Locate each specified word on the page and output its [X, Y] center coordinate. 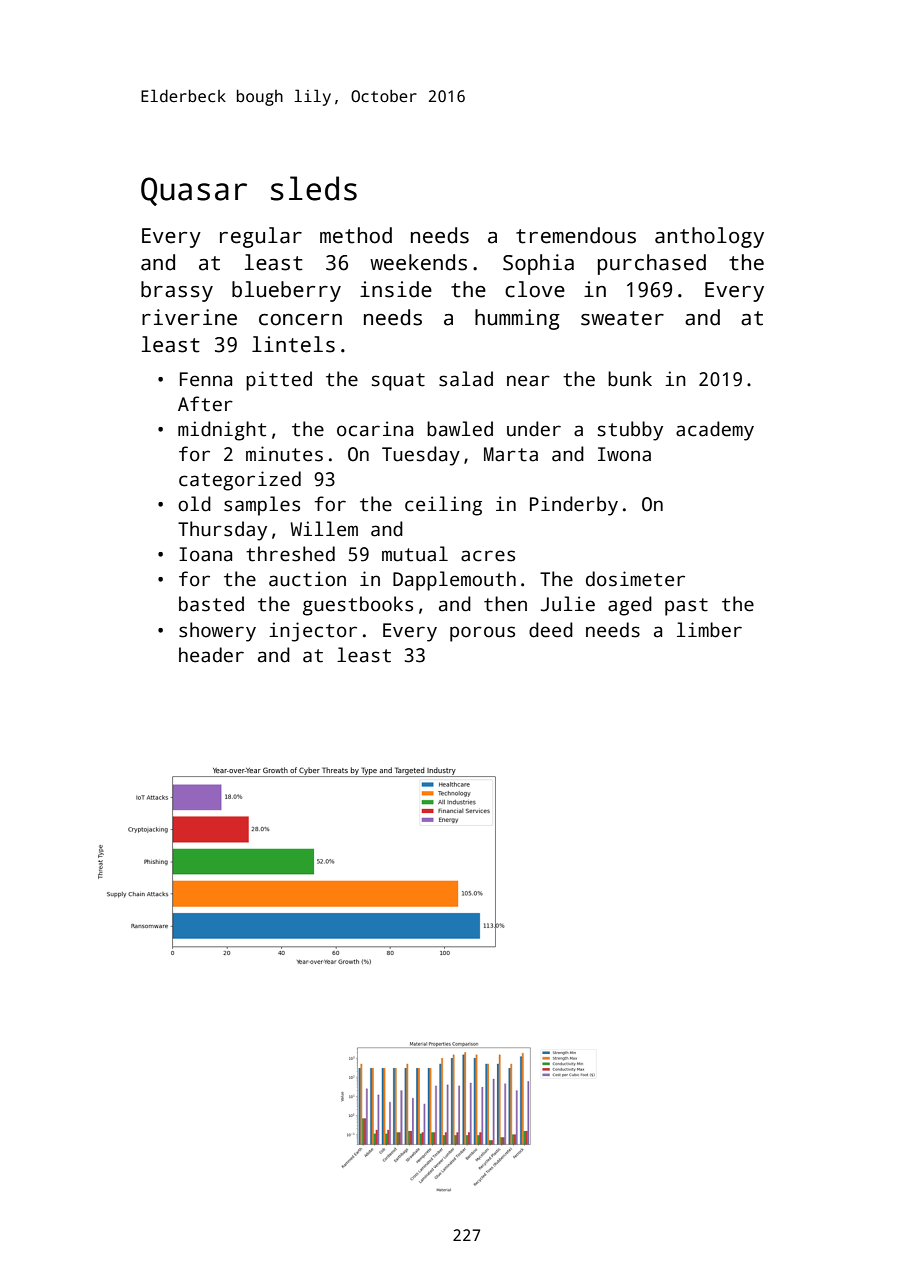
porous [482, 634]
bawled [460, 429]
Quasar [194, 191]
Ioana [205, 554]
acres [488, 556]
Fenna [206, 379]
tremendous [576, 235]
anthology [709, 237]
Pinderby [574, 506]
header [211, 655]
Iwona [624, 454]
